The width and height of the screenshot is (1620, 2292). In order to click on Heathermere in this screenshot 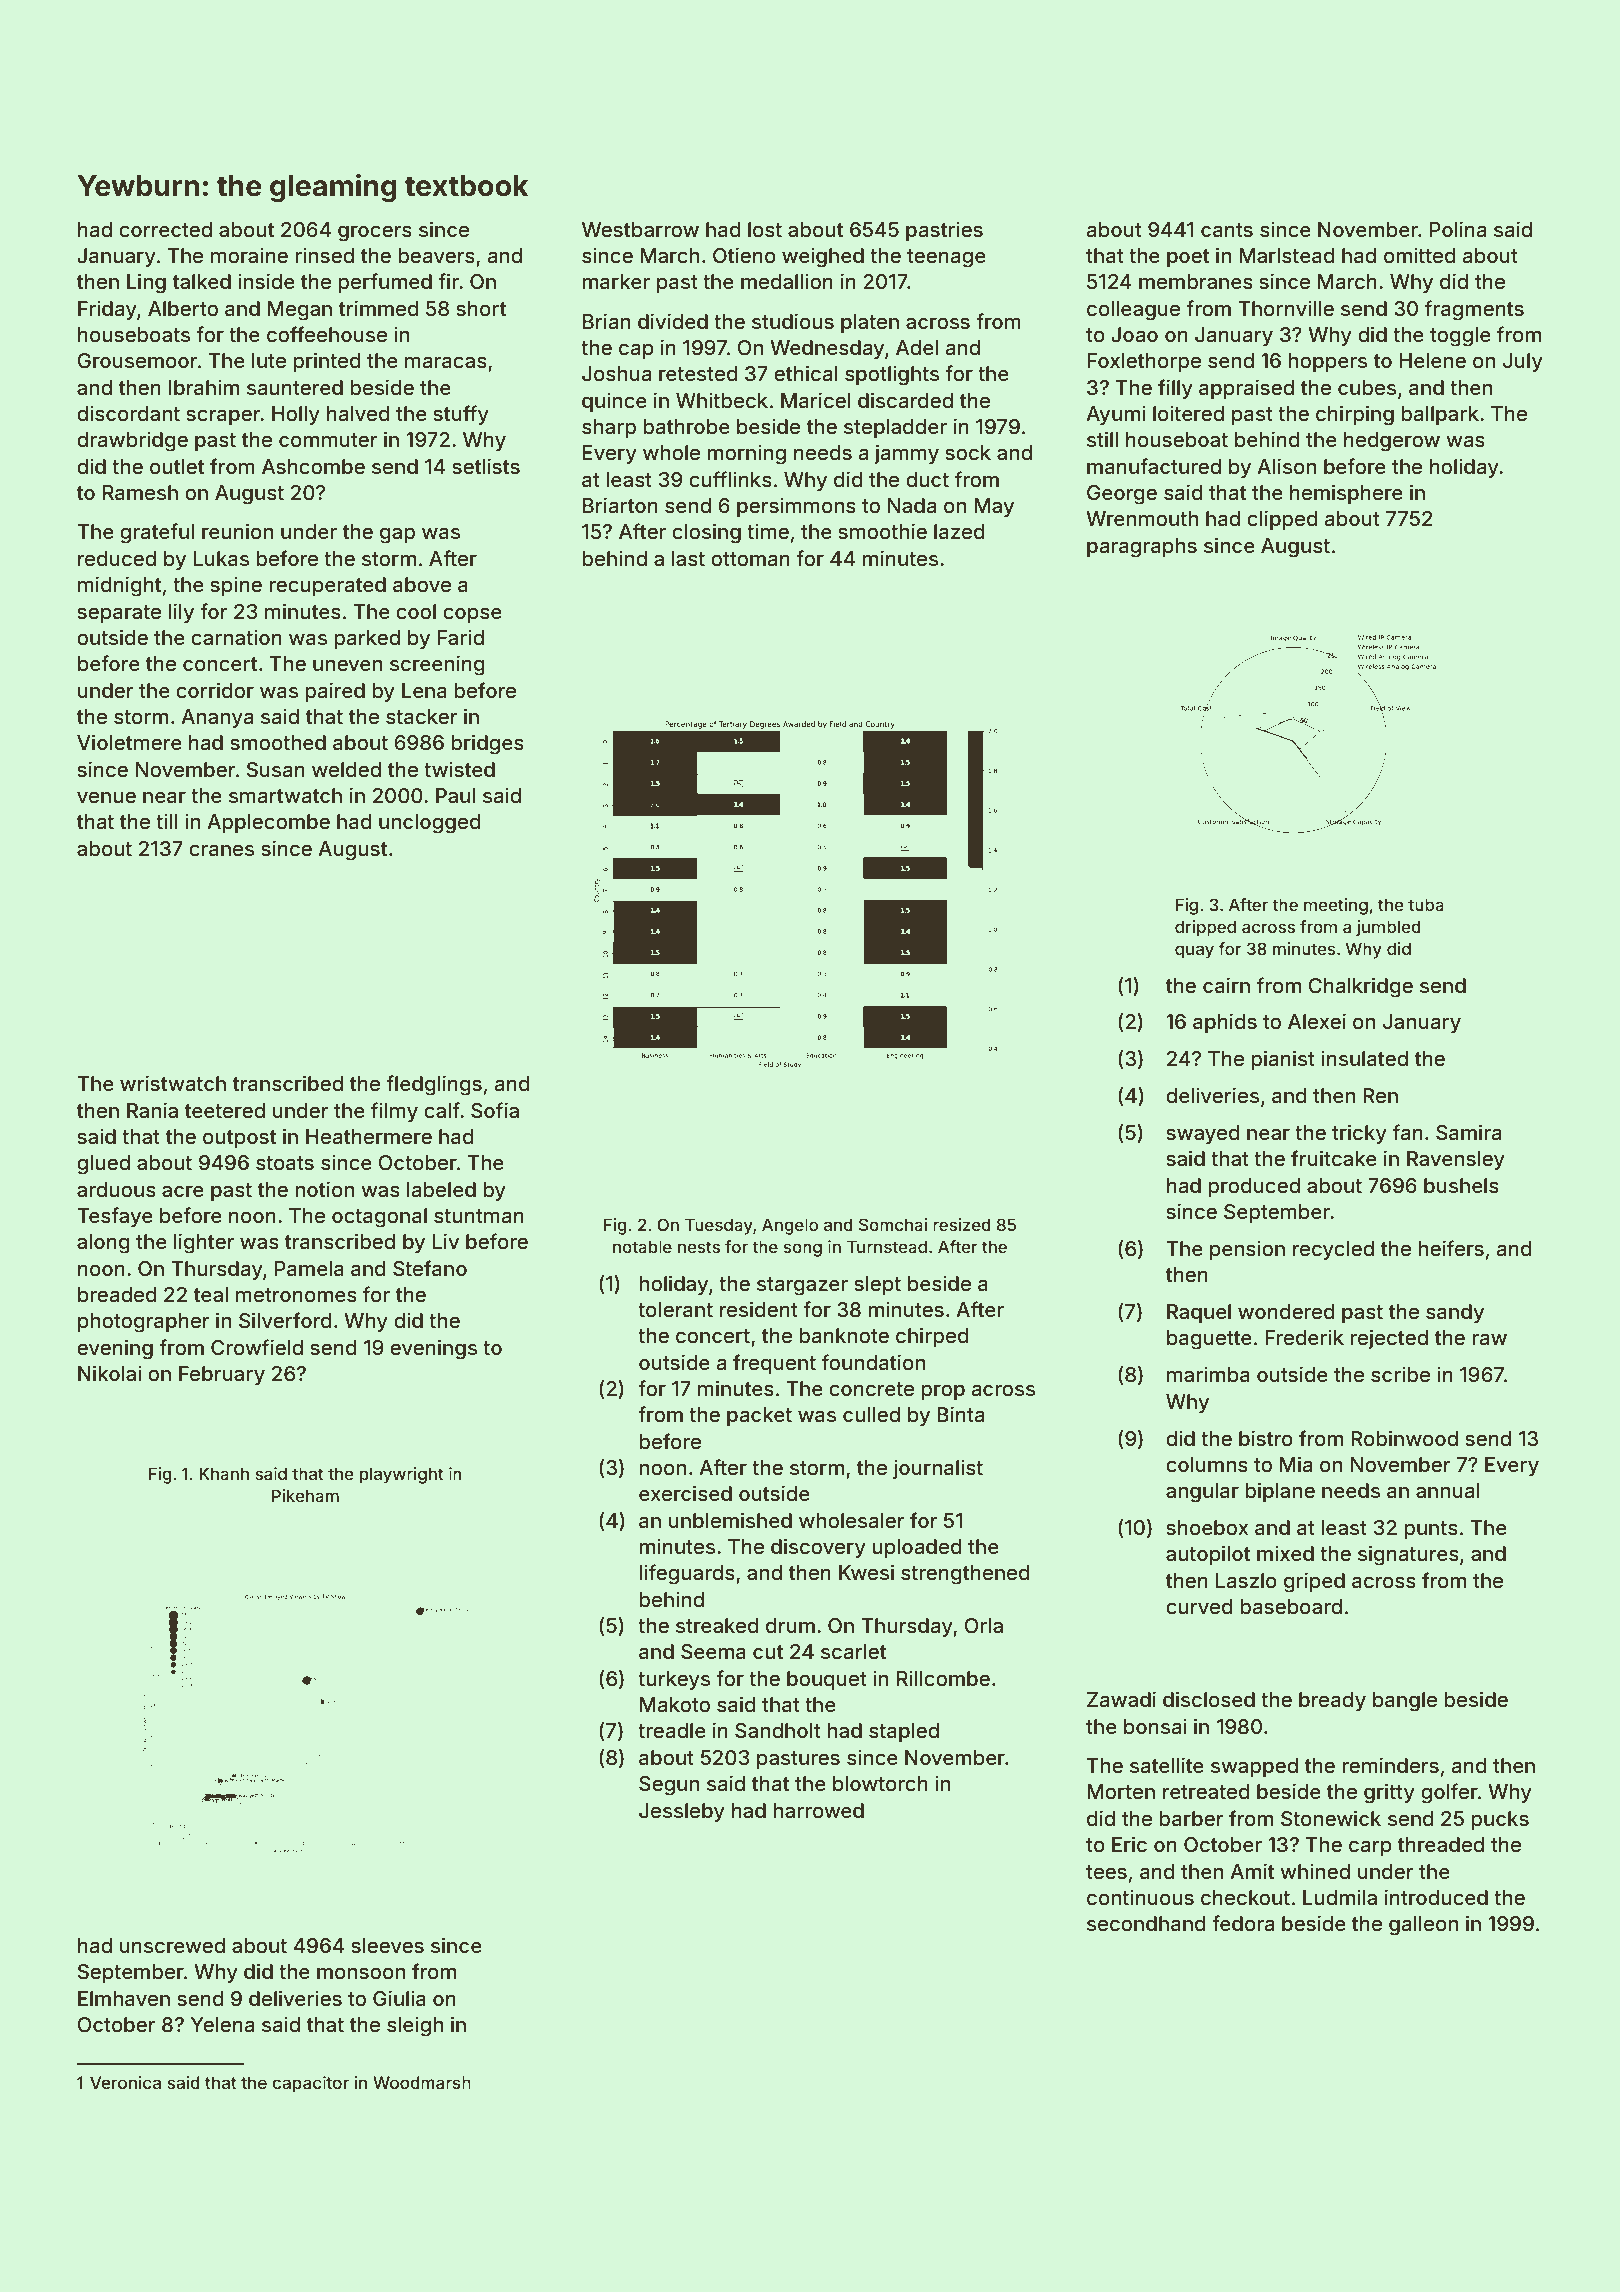, I will do `click(369, 1136)`.
